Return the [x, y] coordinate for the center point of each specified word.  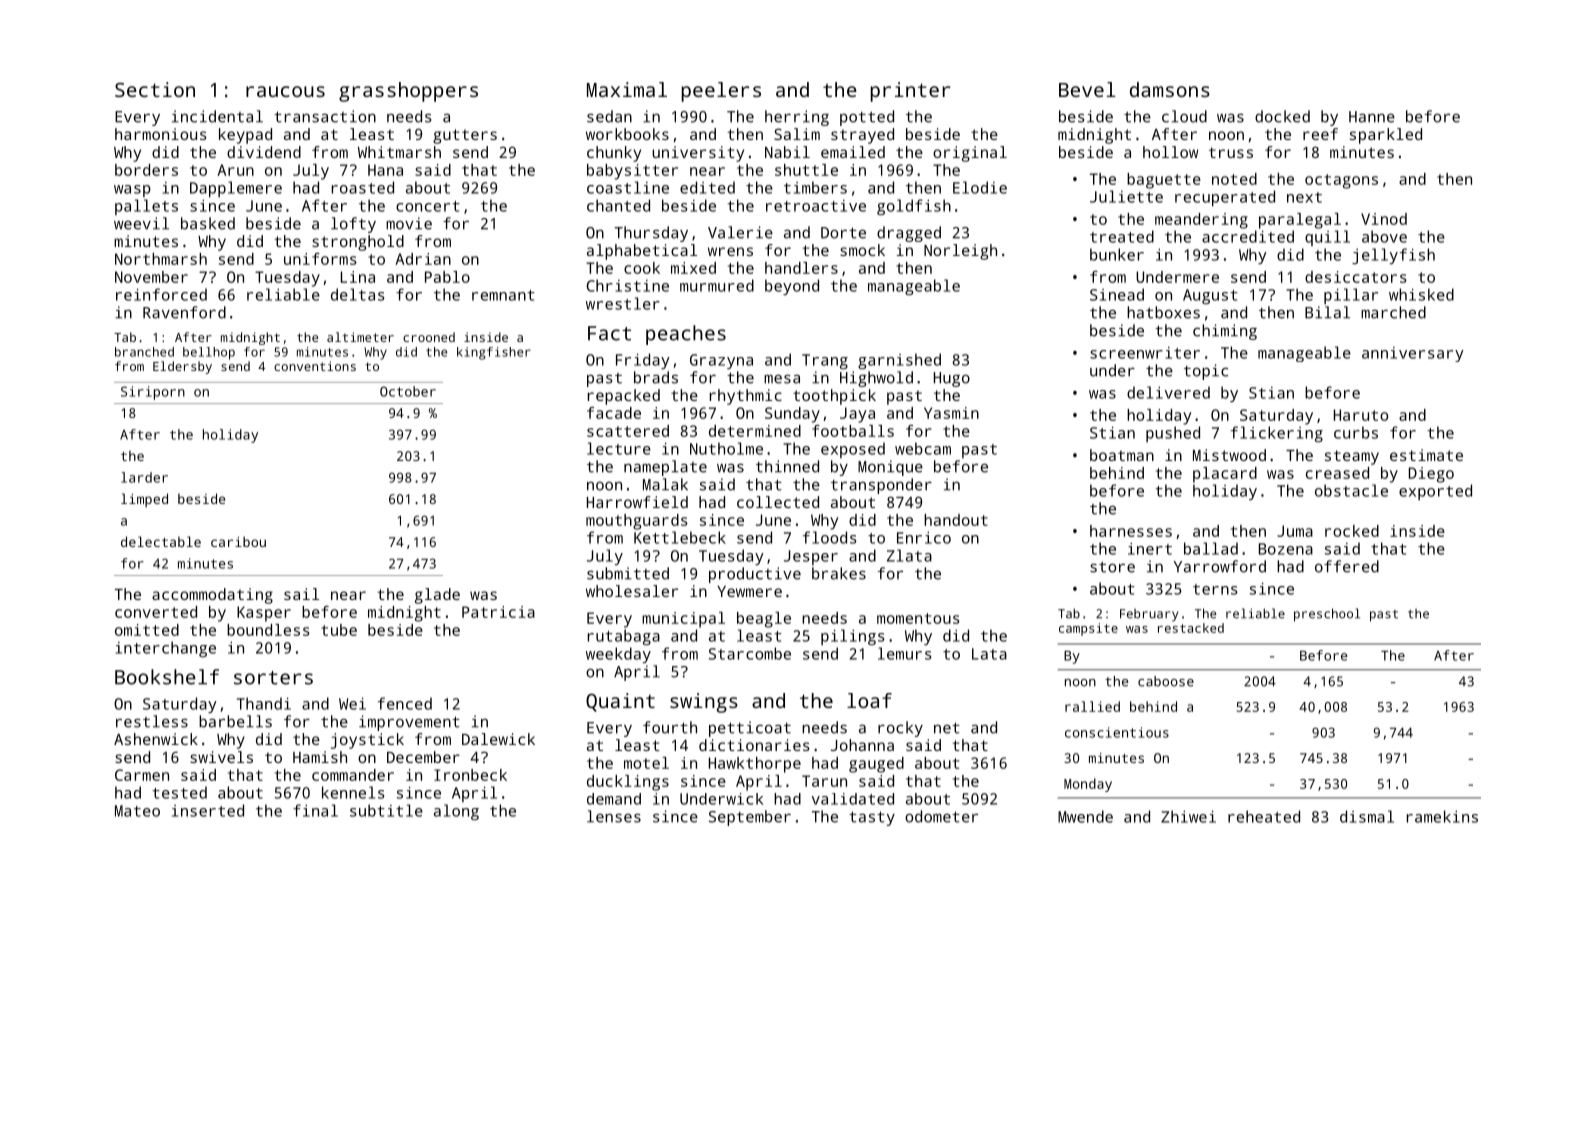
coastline [628, 187]
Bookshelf [167, 677]
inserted [208, 810]
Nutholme [726, 448]
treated [1122, 236]
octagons [1341, 181]
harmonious [161, 134]
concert [428, 206]
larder [144, 477]
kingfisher [494, 353]
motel [646, 763]
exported [1435, 492]
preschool [1327, 615]
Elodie [980, 187]
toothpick [834, 397]
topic [1206, 372]
